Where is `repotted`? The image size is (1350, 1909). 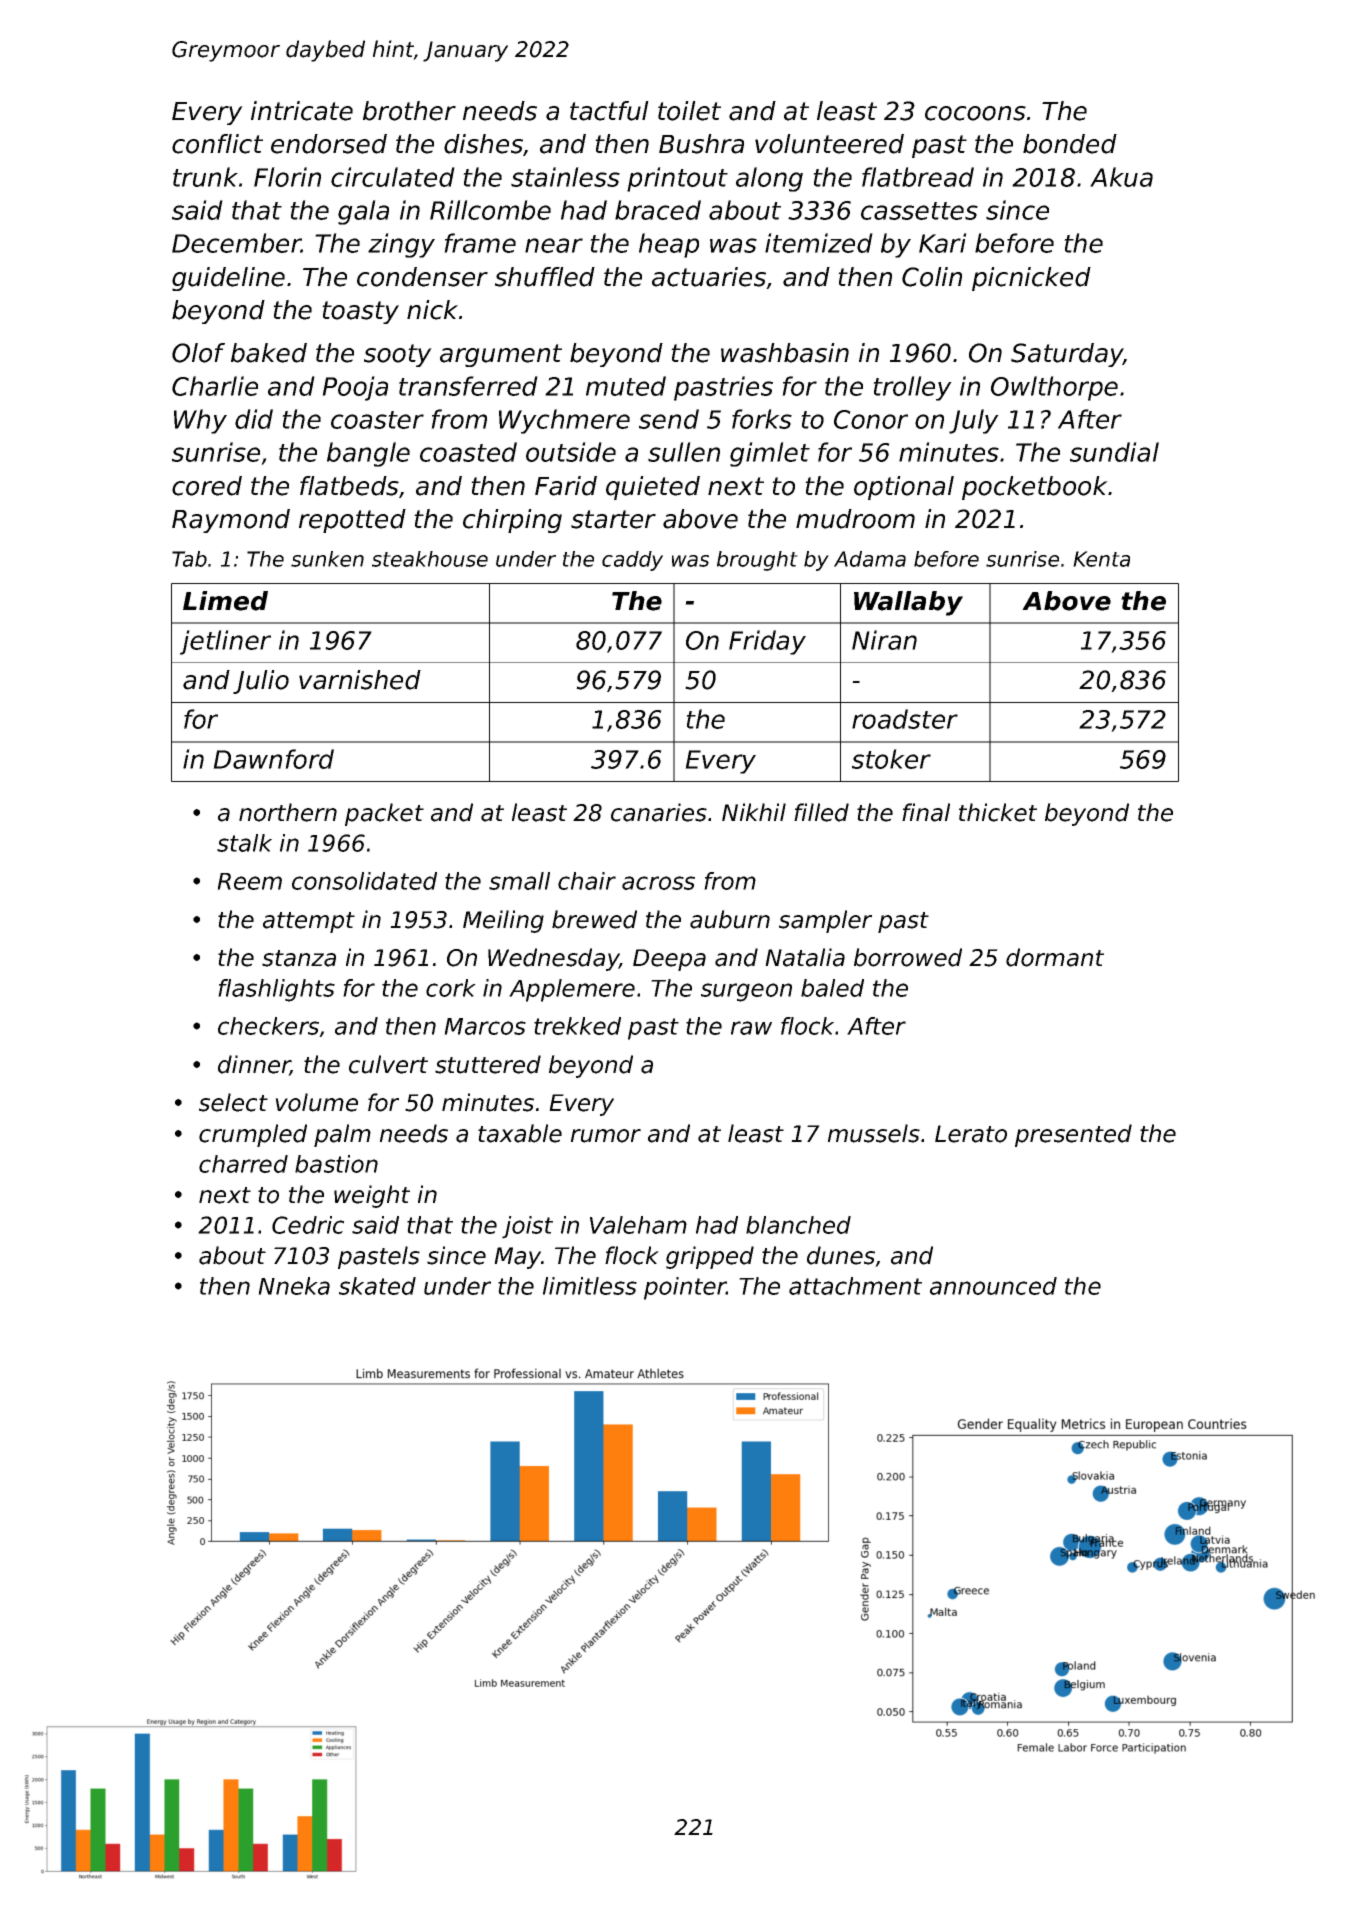
repotted is located at coordinates (352, 521).
